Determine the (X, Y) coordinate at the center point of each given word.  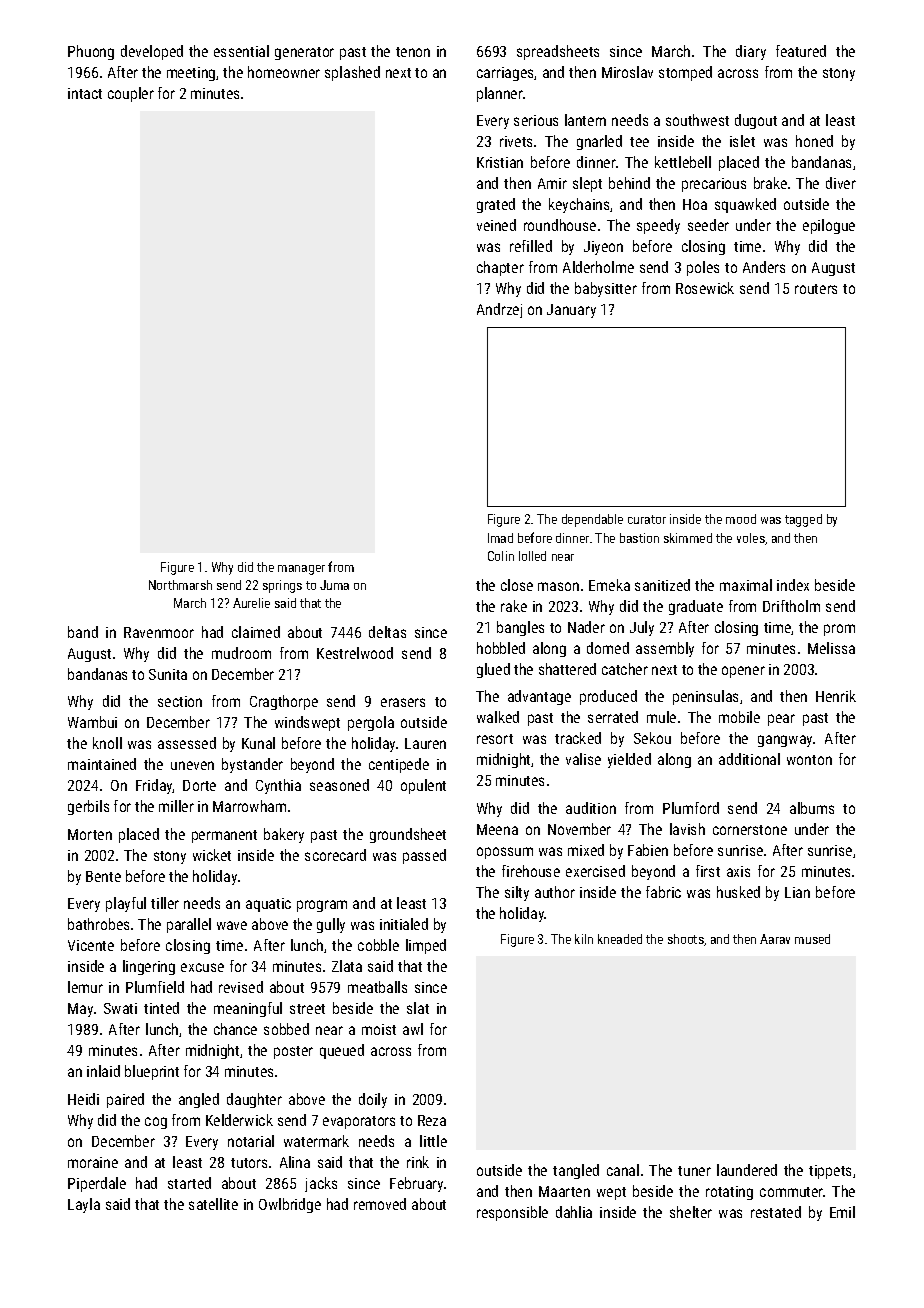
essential (241, 51)
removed (380, 1204)
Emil (842, 1212)
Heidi (83, 1099)
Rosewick (705, 288)
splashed (352, 73)
